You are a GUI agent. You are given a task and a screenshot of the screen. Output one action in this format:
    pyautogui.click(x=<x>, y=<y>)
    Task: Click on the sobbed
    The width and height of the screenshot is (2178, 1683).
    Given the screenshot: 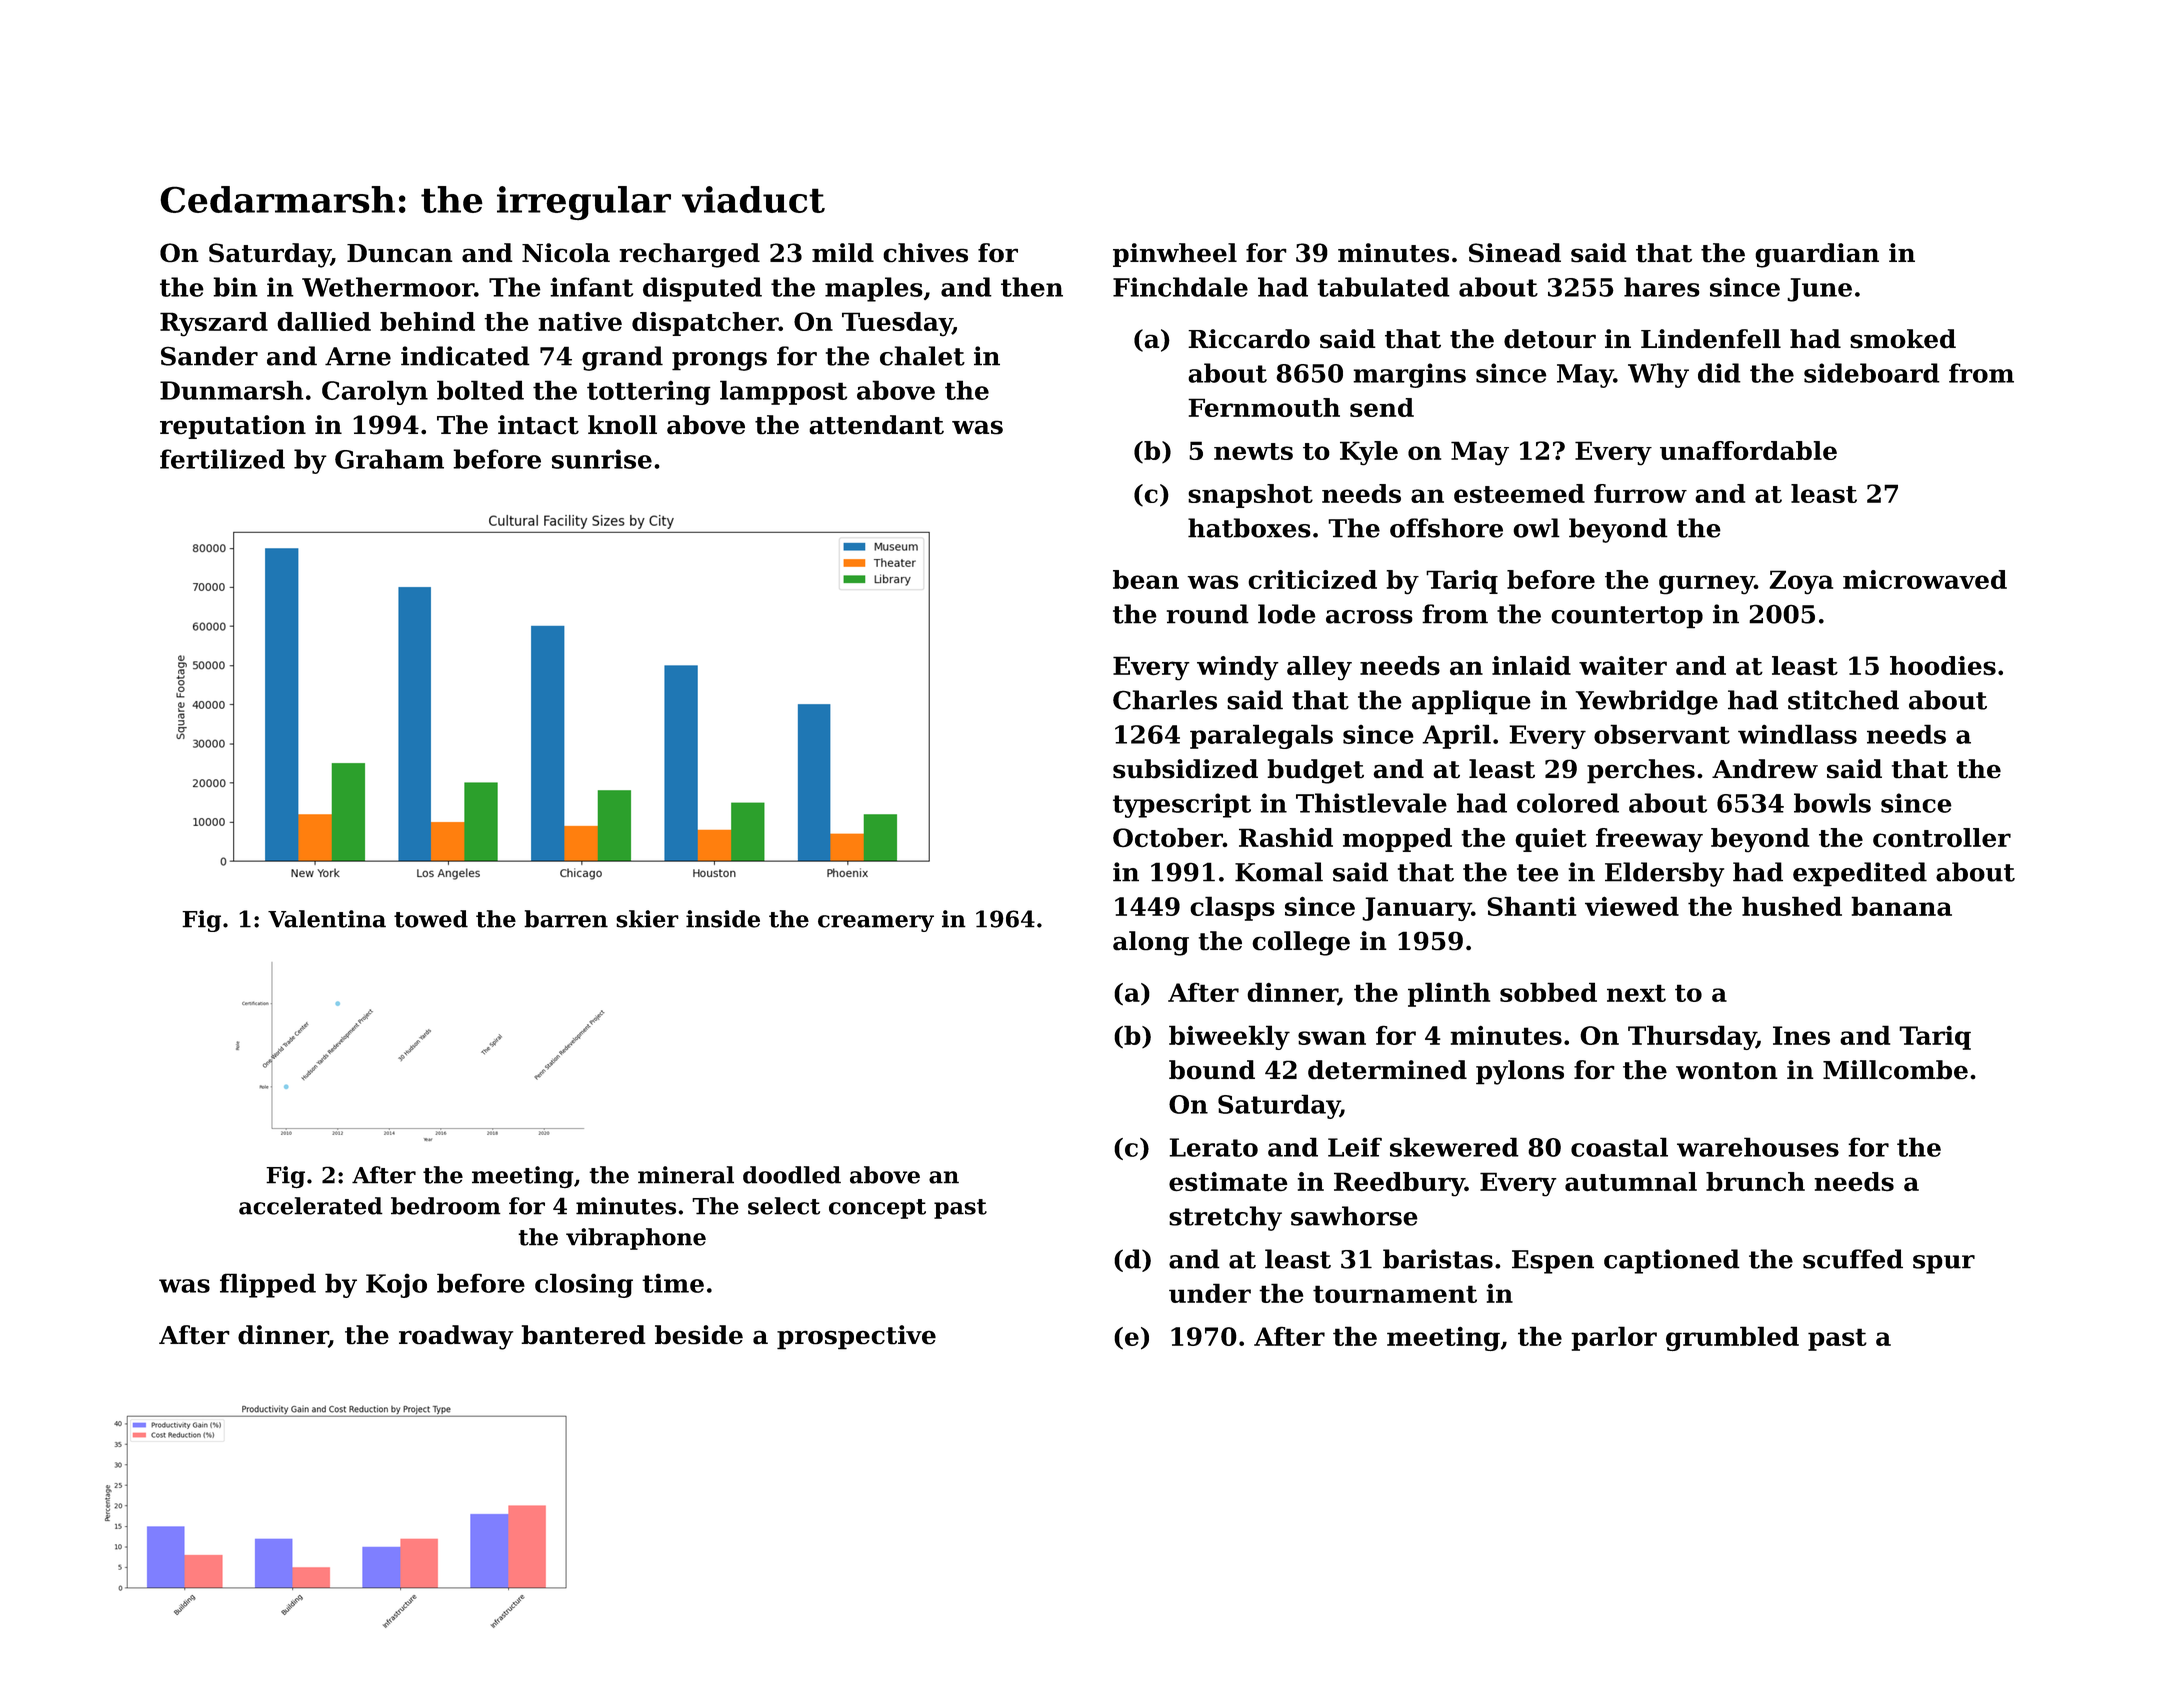 What is the action you would take?
    pyautogui.click(x=1548, y=992)
